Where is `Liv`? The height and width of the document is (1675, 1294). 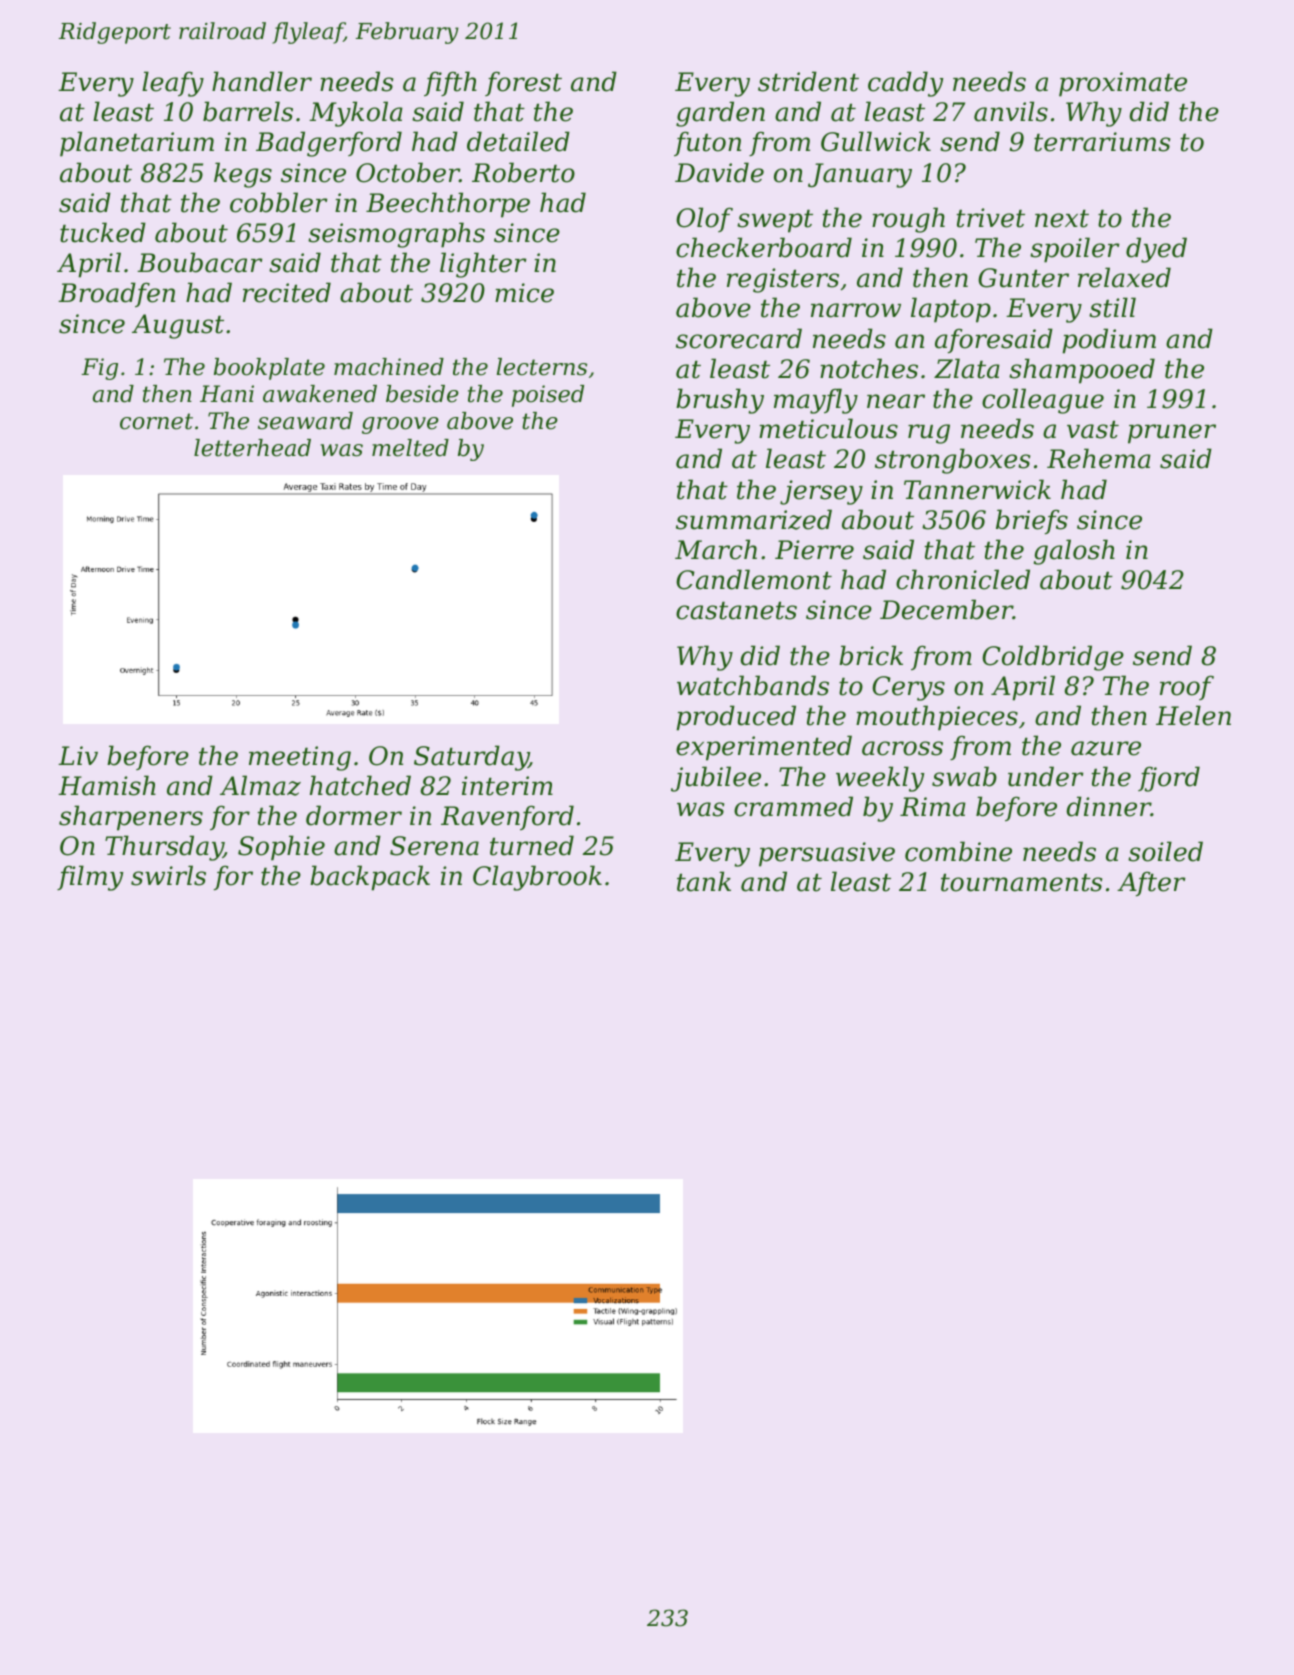
Liv is located at coordinates (78, 755).
